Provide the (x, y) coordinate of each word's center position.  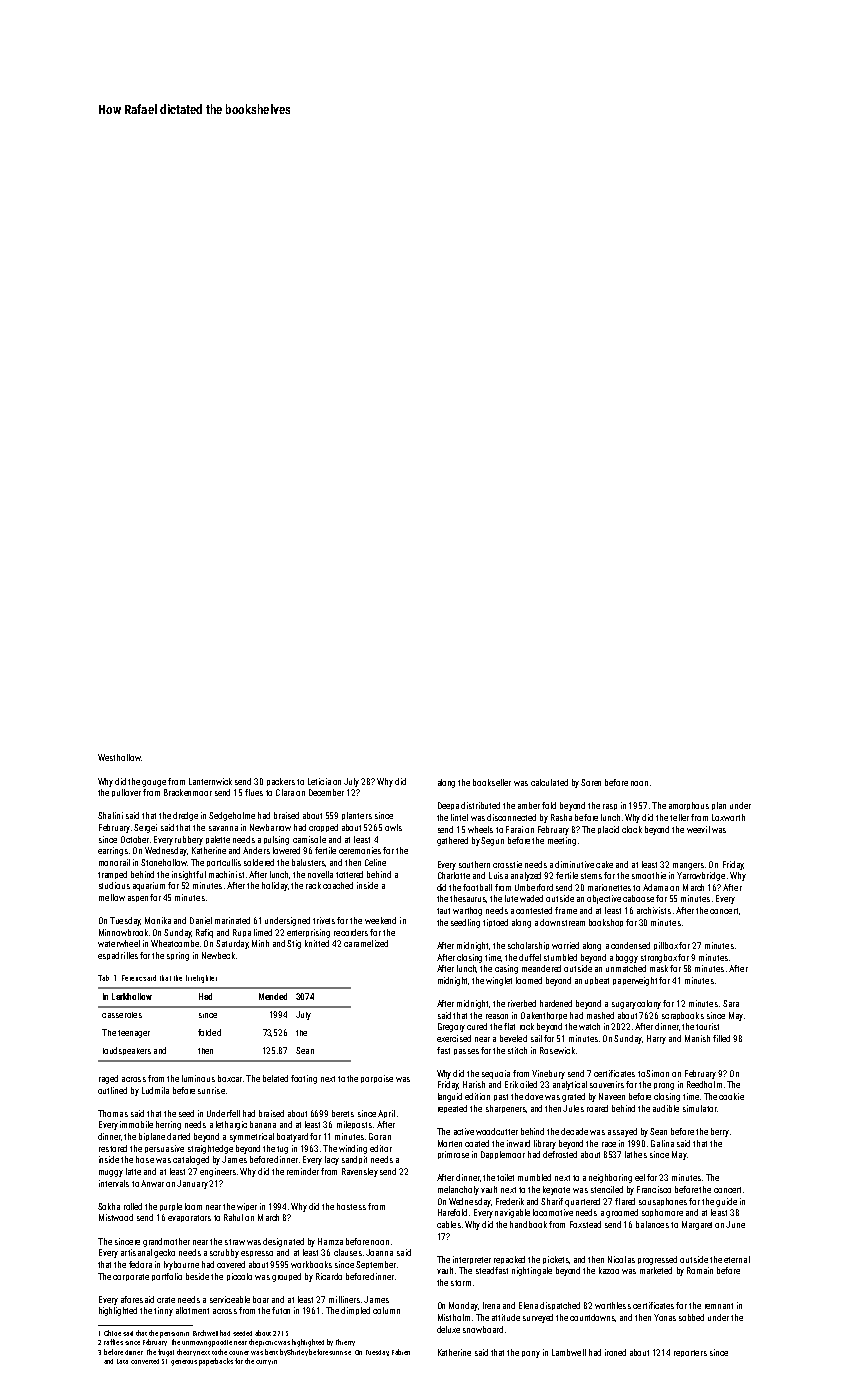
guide (726, 1202)
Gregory (451, 1027)
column (386, 1310)
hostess (351, 1206)
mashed (600, 1015)
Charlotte (454, 875)
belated (275, 1078)
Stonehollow (164, 862)
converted (145, 1361)
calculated (549, 782)
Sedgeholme (232, 816)
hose (145, 1159)
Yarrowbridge (701, 876)
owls (393, 827)
